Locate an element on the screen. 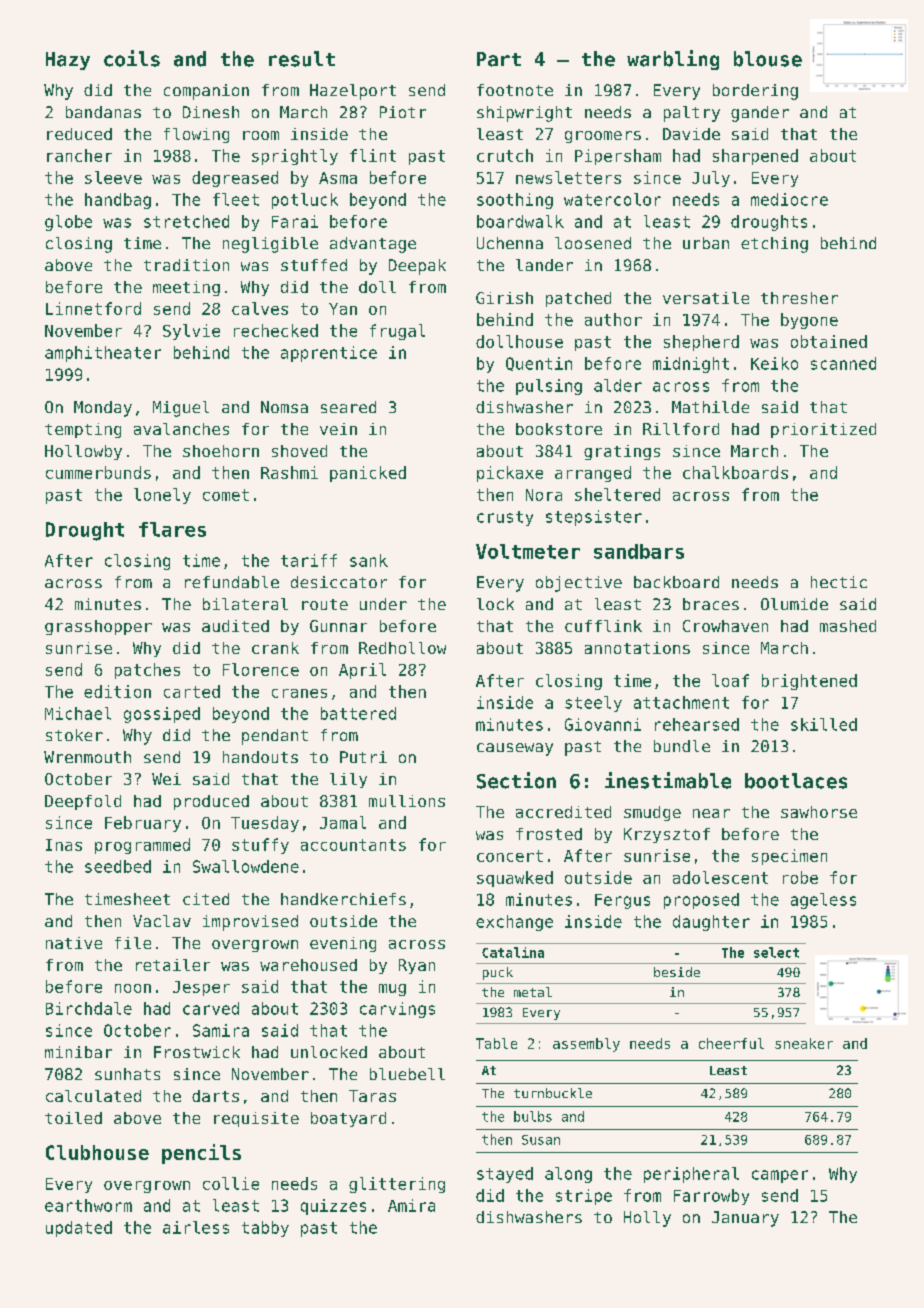  mediocre is located at coordinates (789, 199).
